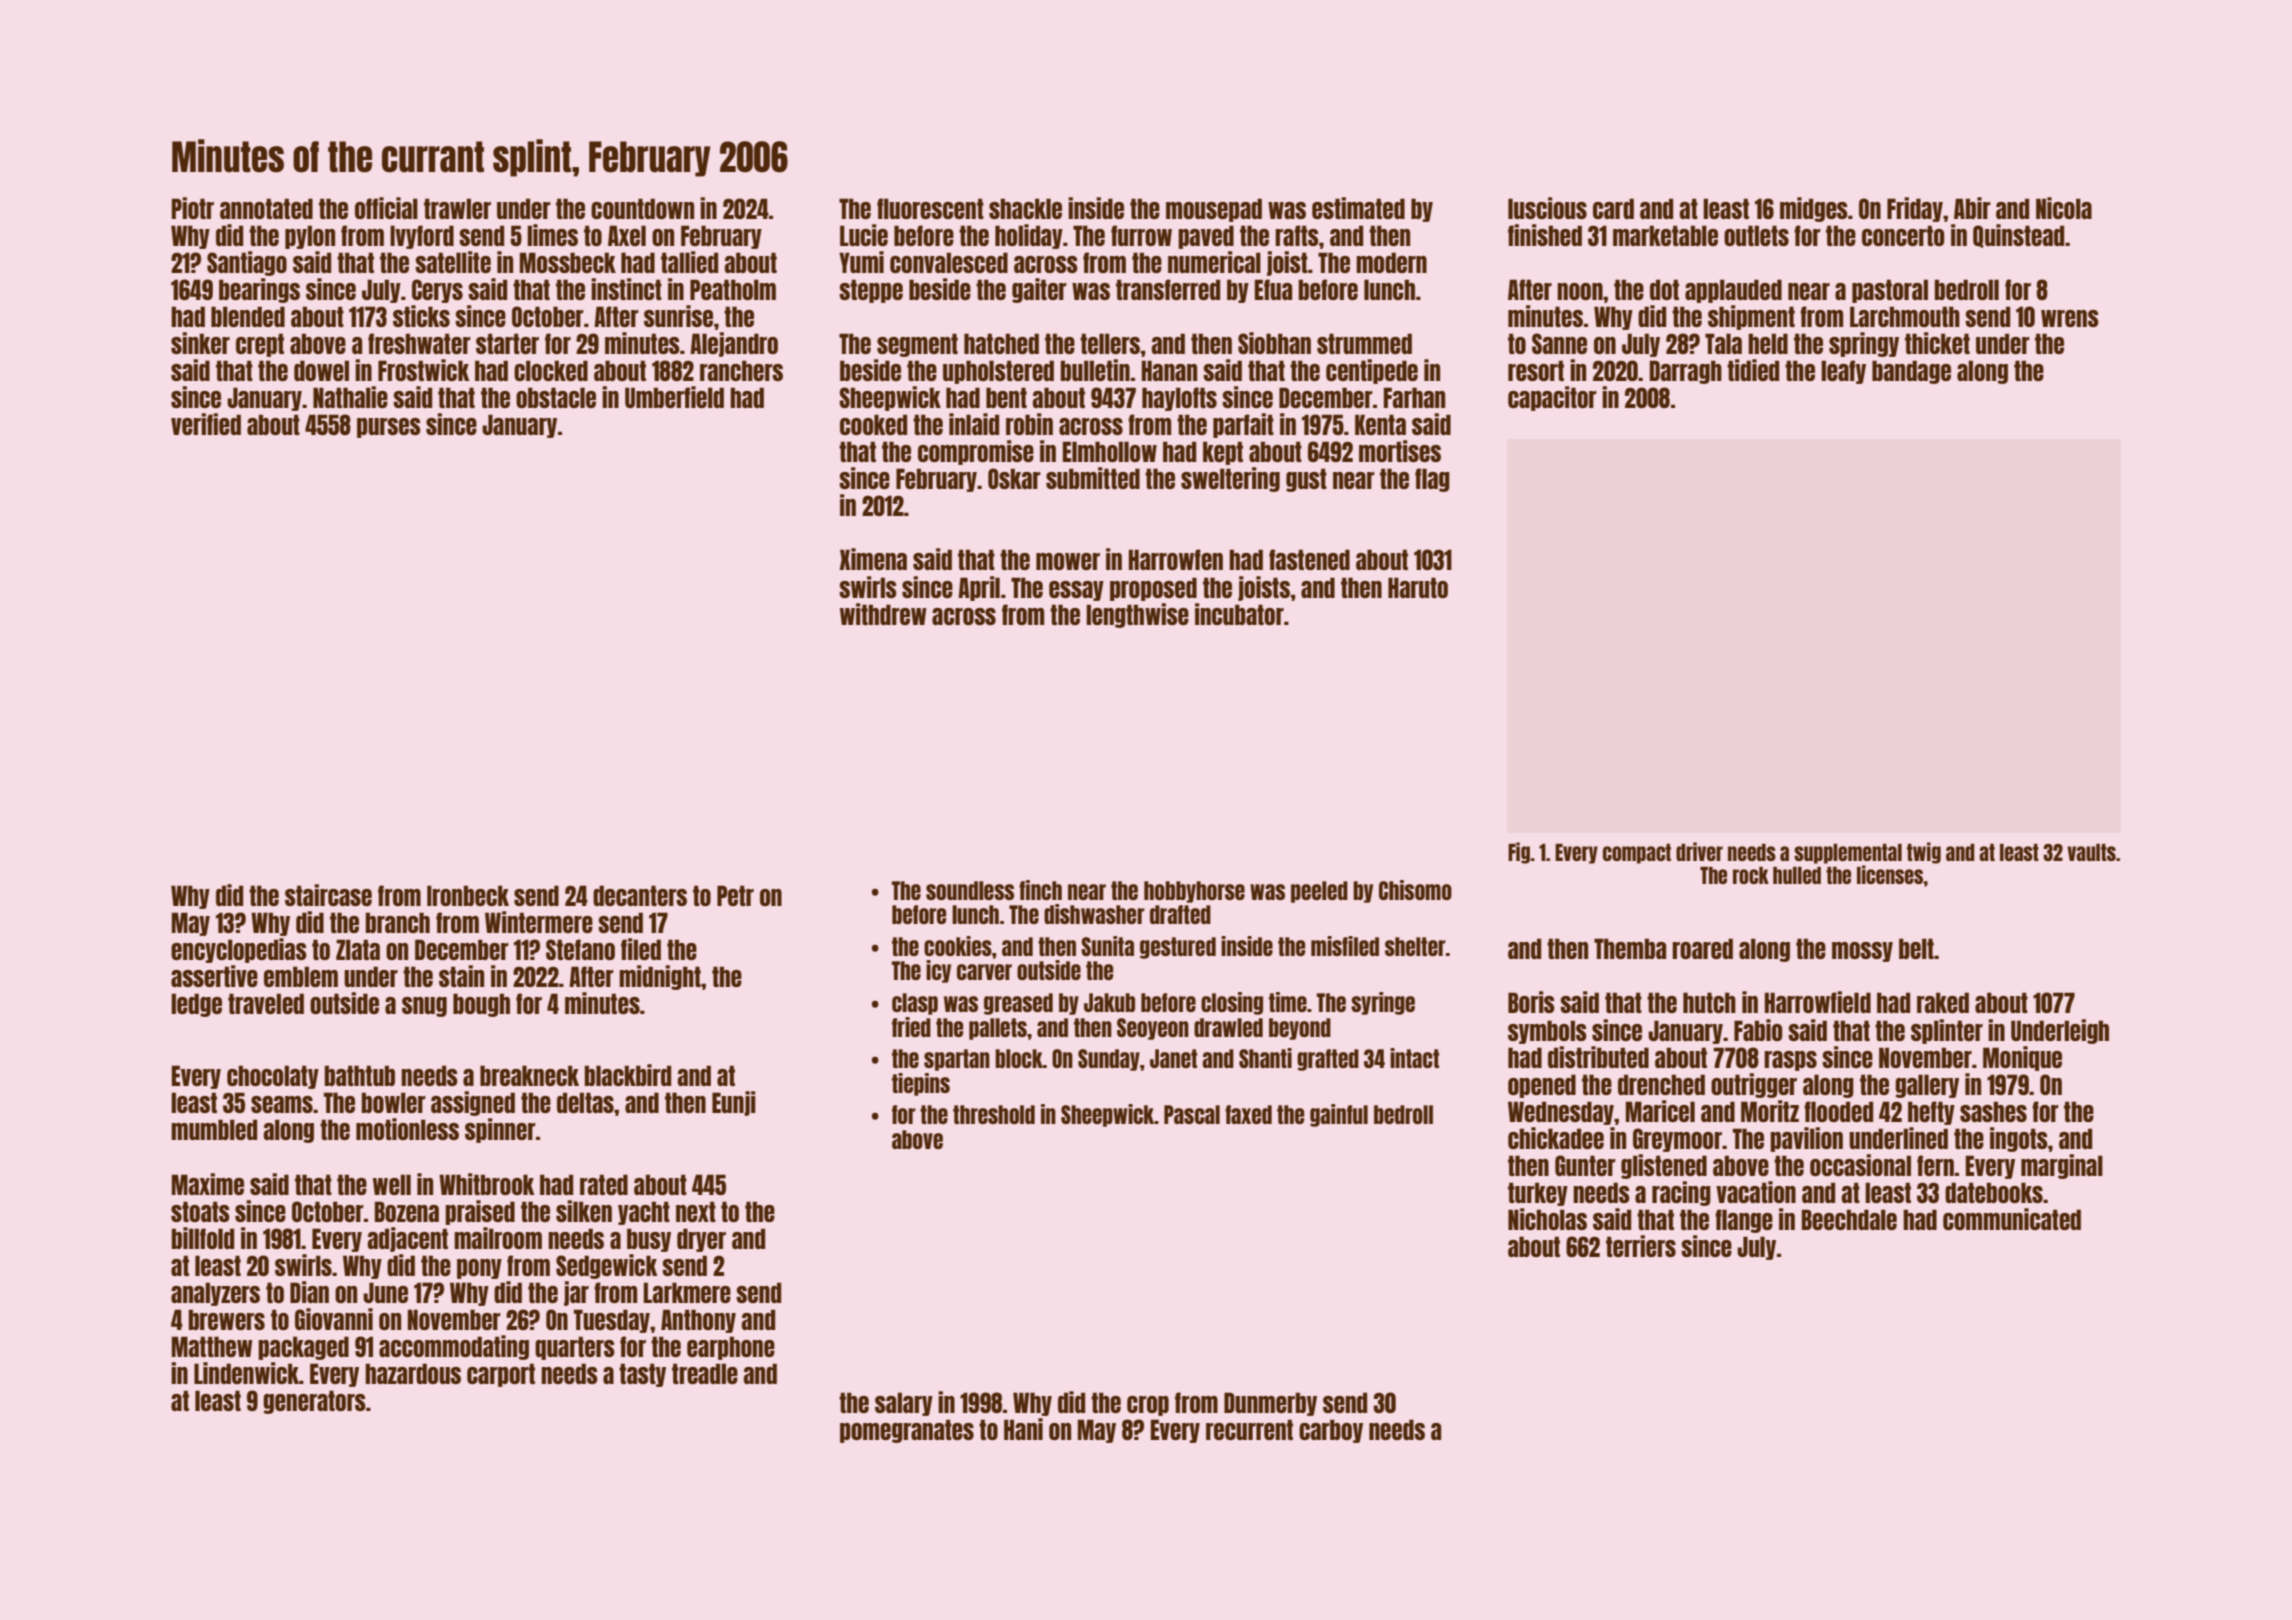 The width and height of the screenshot is (2292, 1620). I want to click on flag, so click(1432, 480).
